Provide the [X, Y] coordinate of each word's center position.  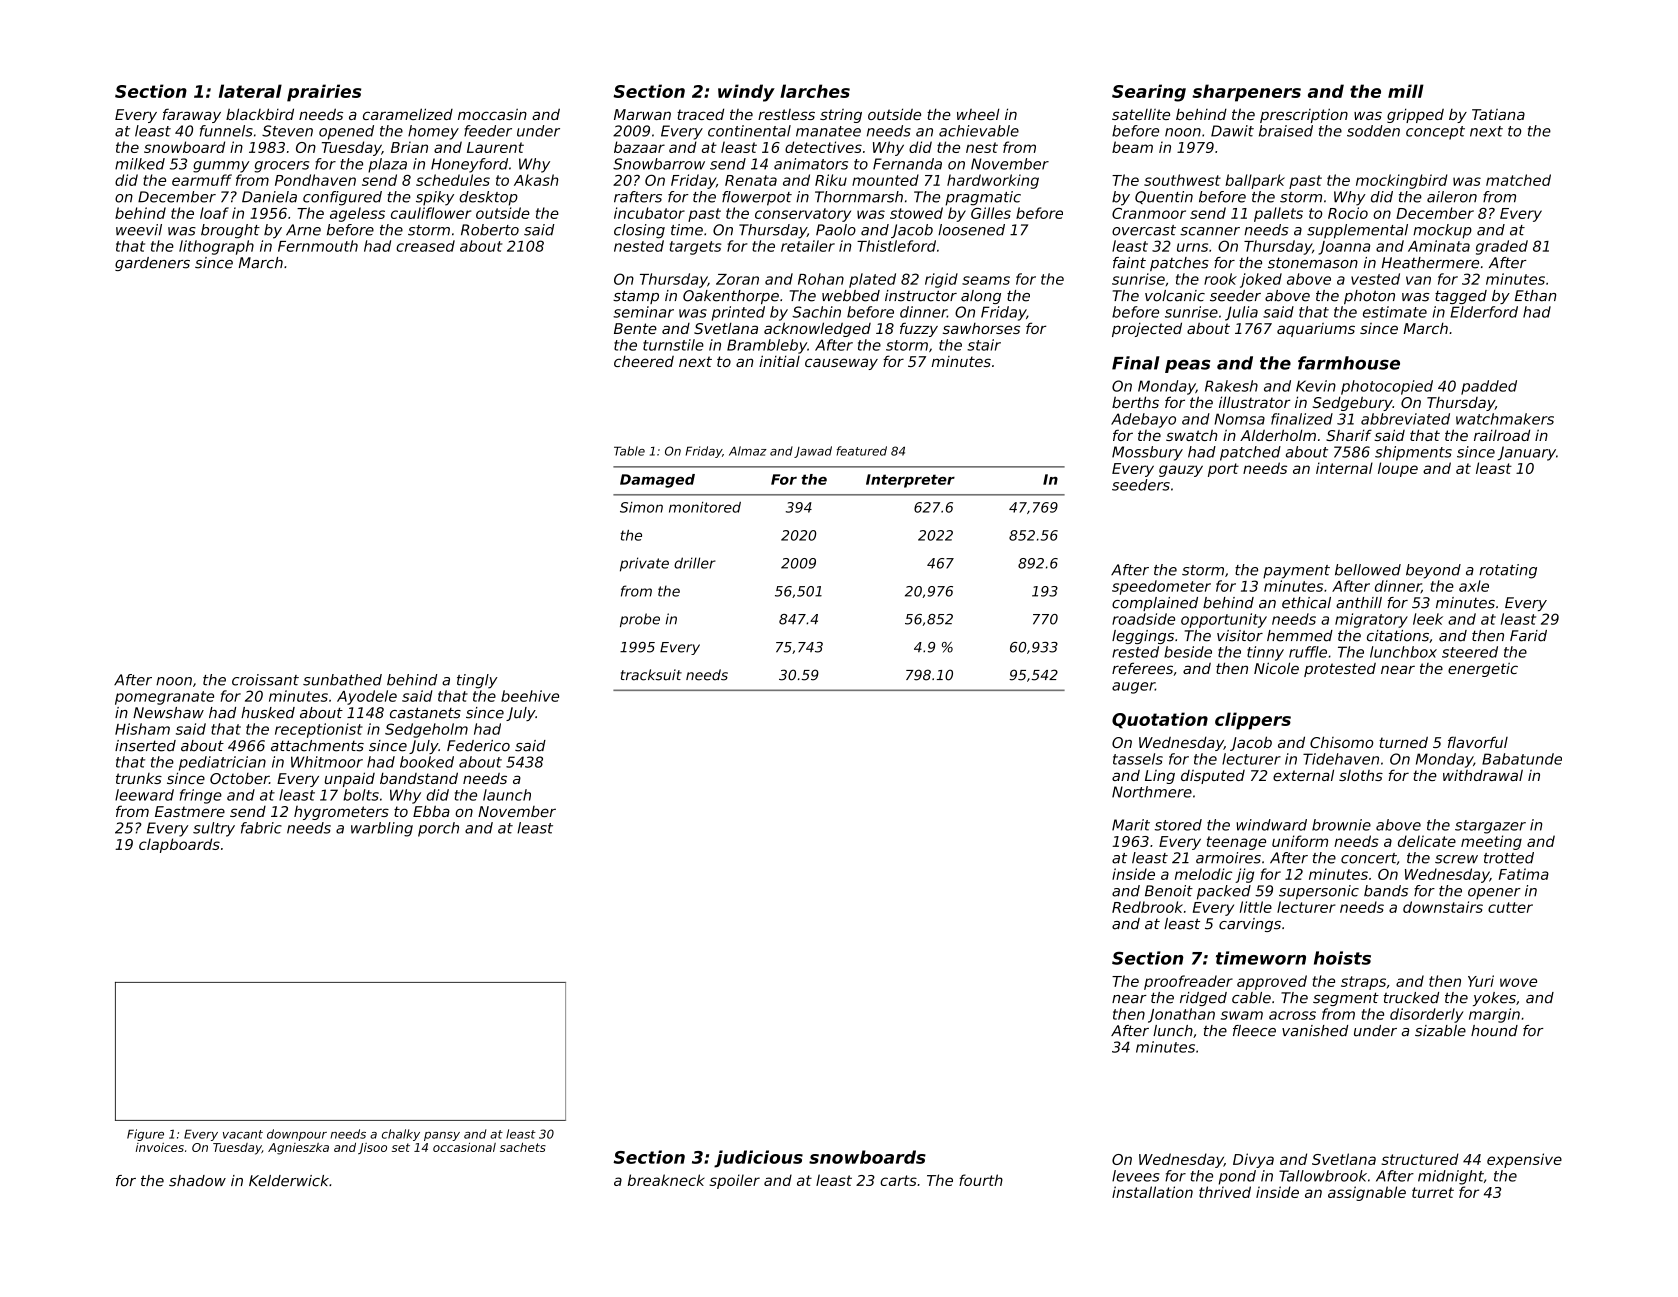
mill [1406, 91]
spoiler [734, 1181]
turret [1433, 1192]
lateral [250, 91]
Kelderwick [289, 1181]
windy [746, 93]
